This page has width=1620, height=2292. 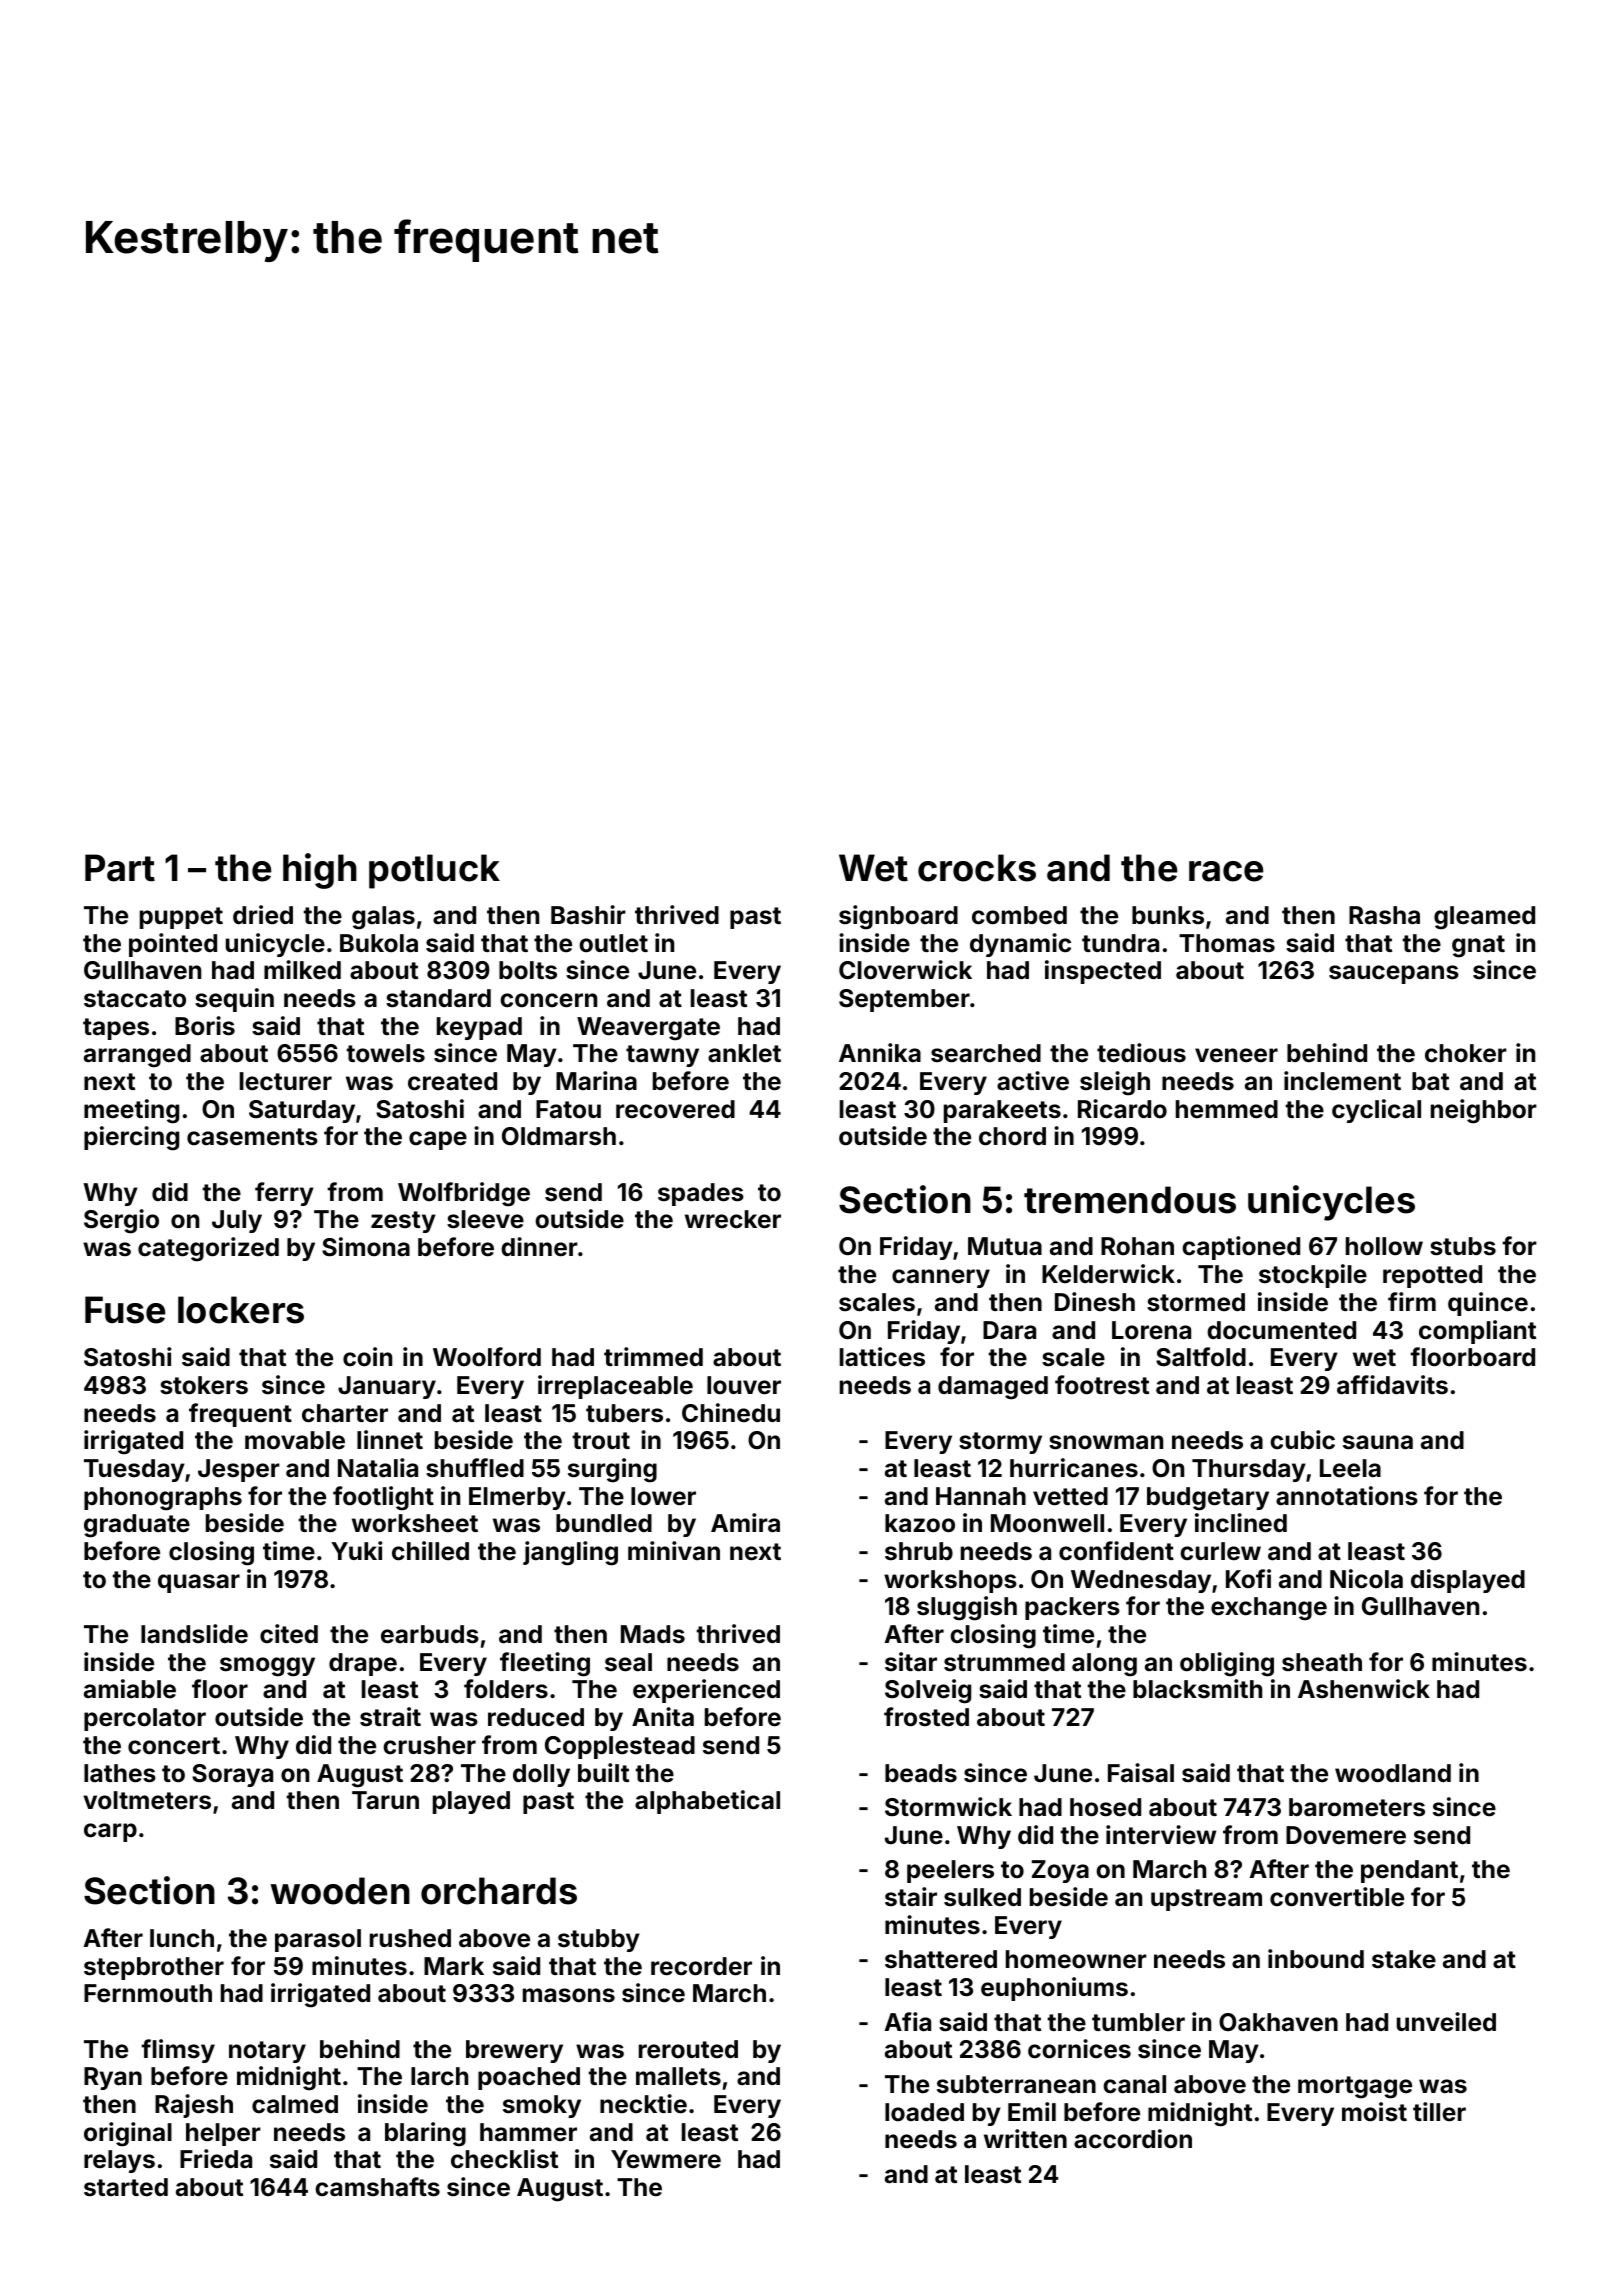 What do you see at coordinates (1394, 974) in the page?
I see `saucepans` at bounding box center [1394, 974].
